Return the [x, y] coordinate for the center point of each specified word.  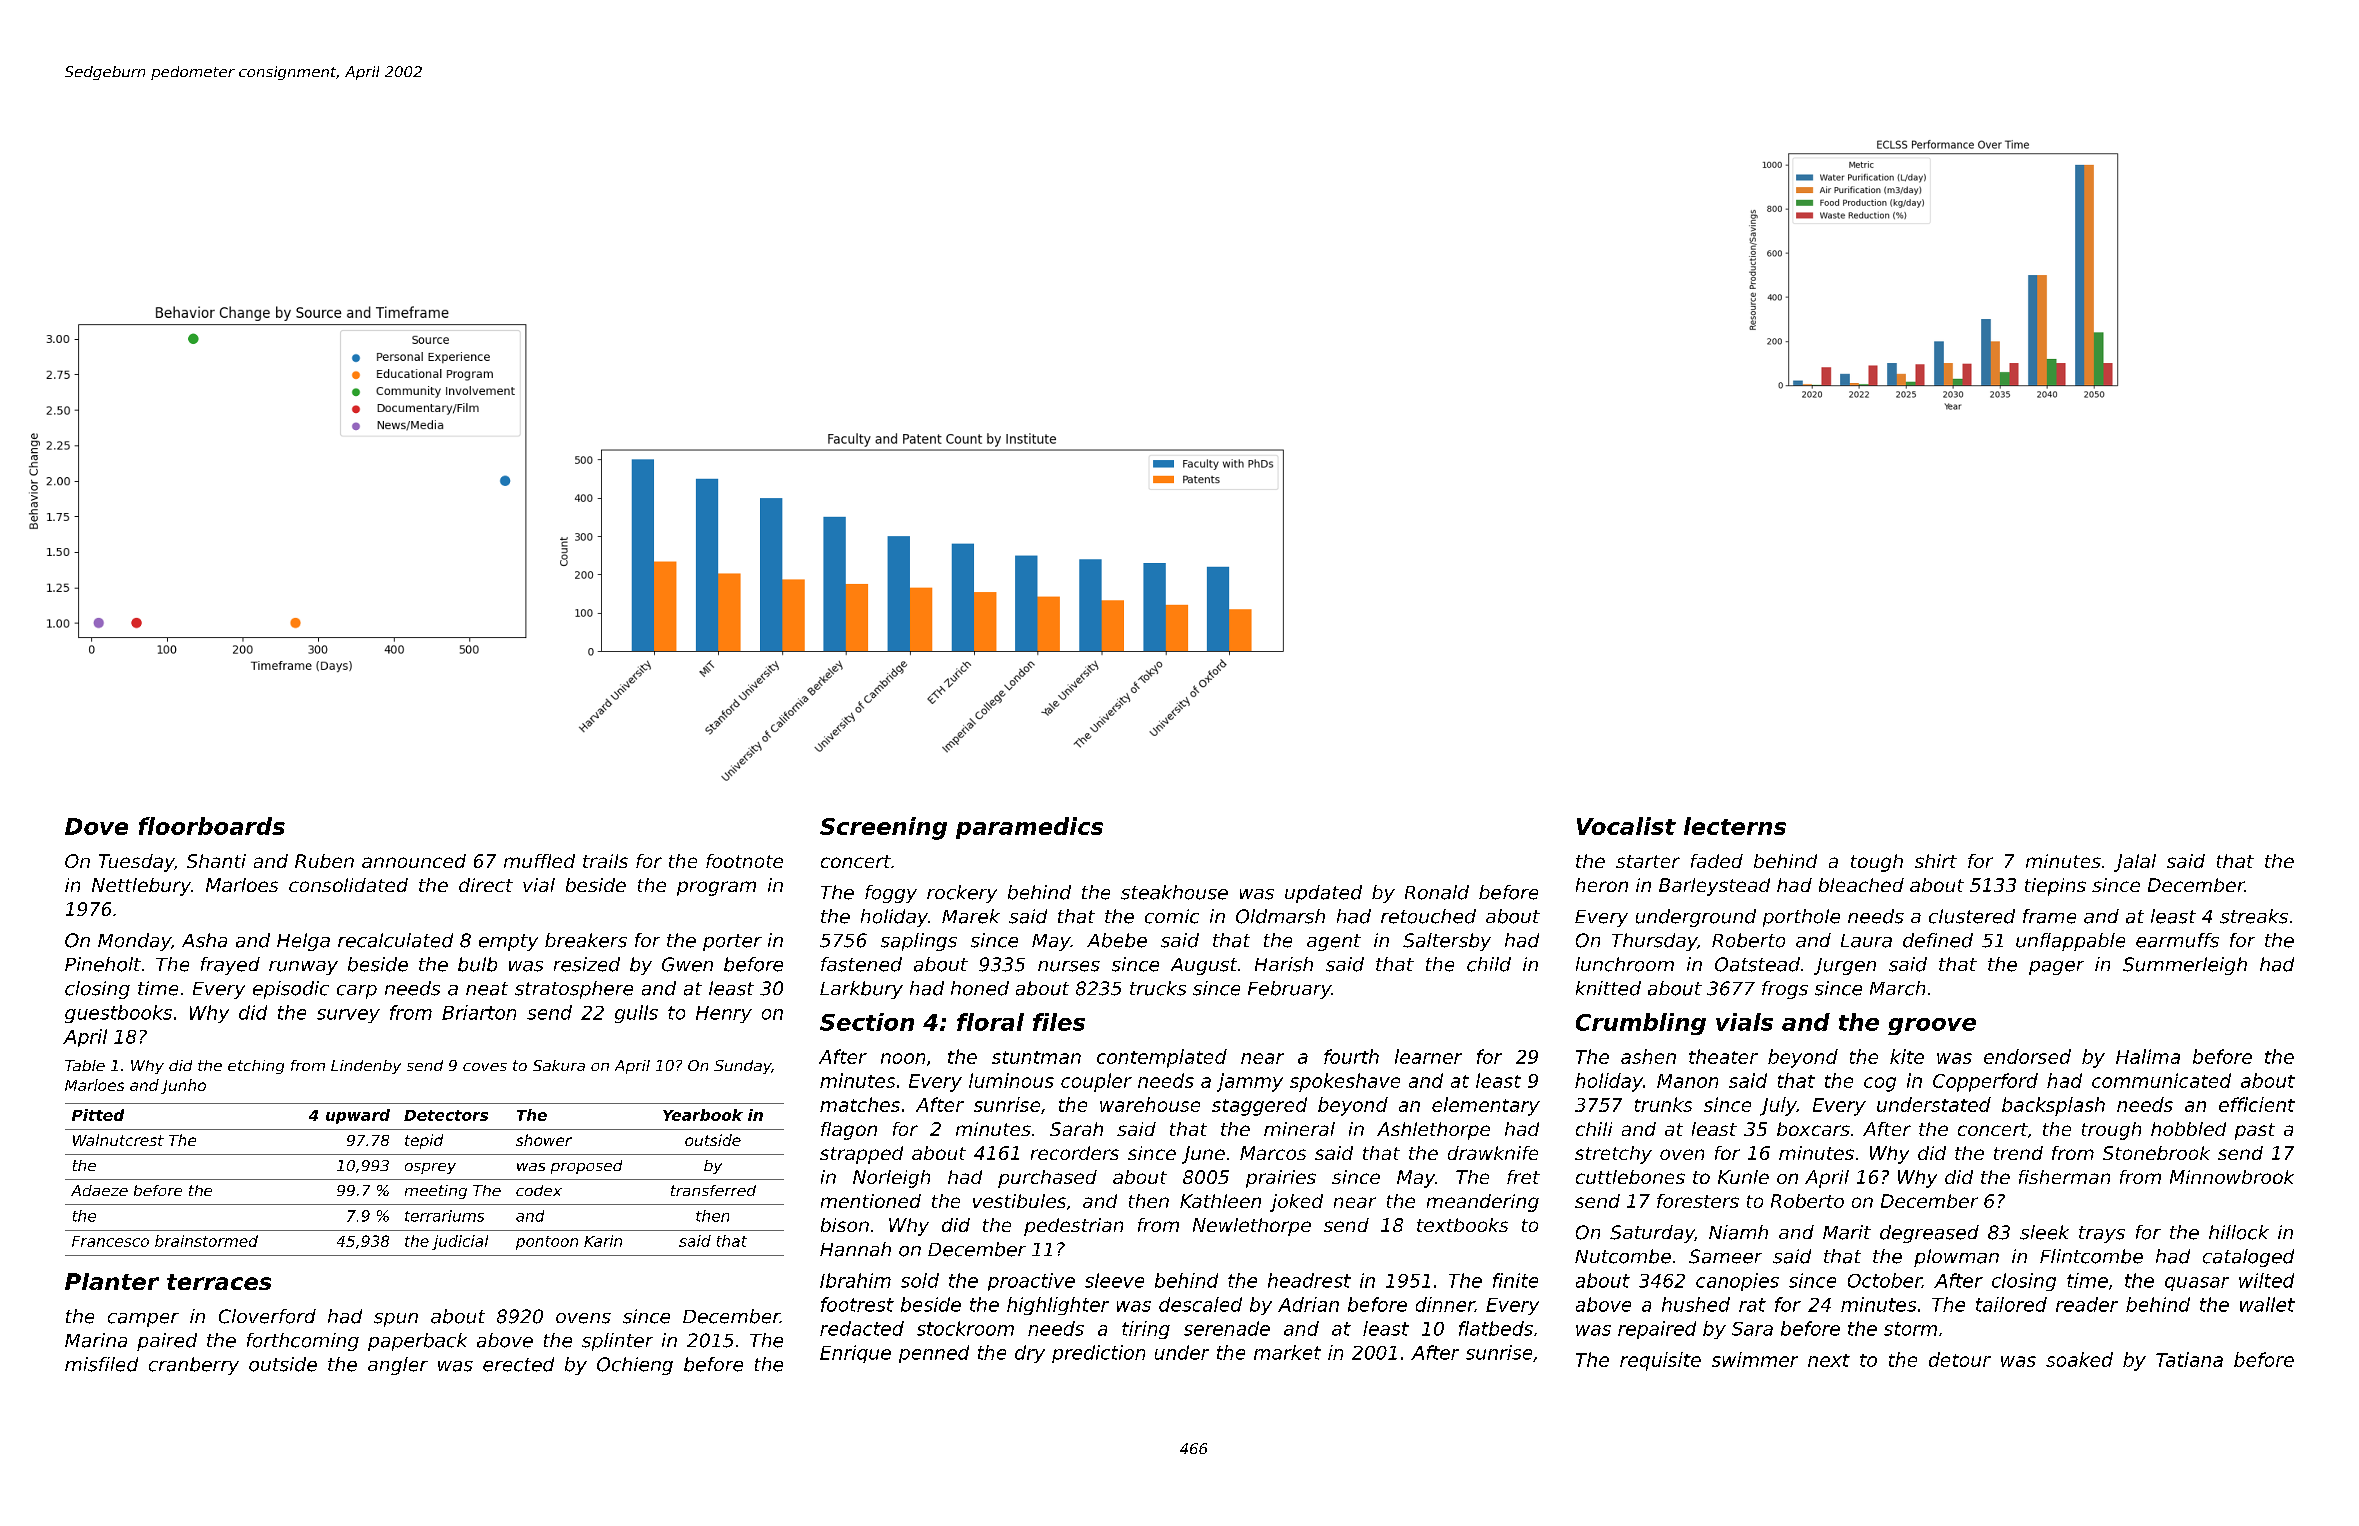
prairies [1281, 1179]
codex [539, 1190]
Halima [2148, 1056]
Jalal [2135, 863]
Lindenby [366, 1067]
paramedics [1029, 828]
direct [486, 885]
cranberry [194, 1366]
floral [990, 1022]
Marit [1847, 1232]
